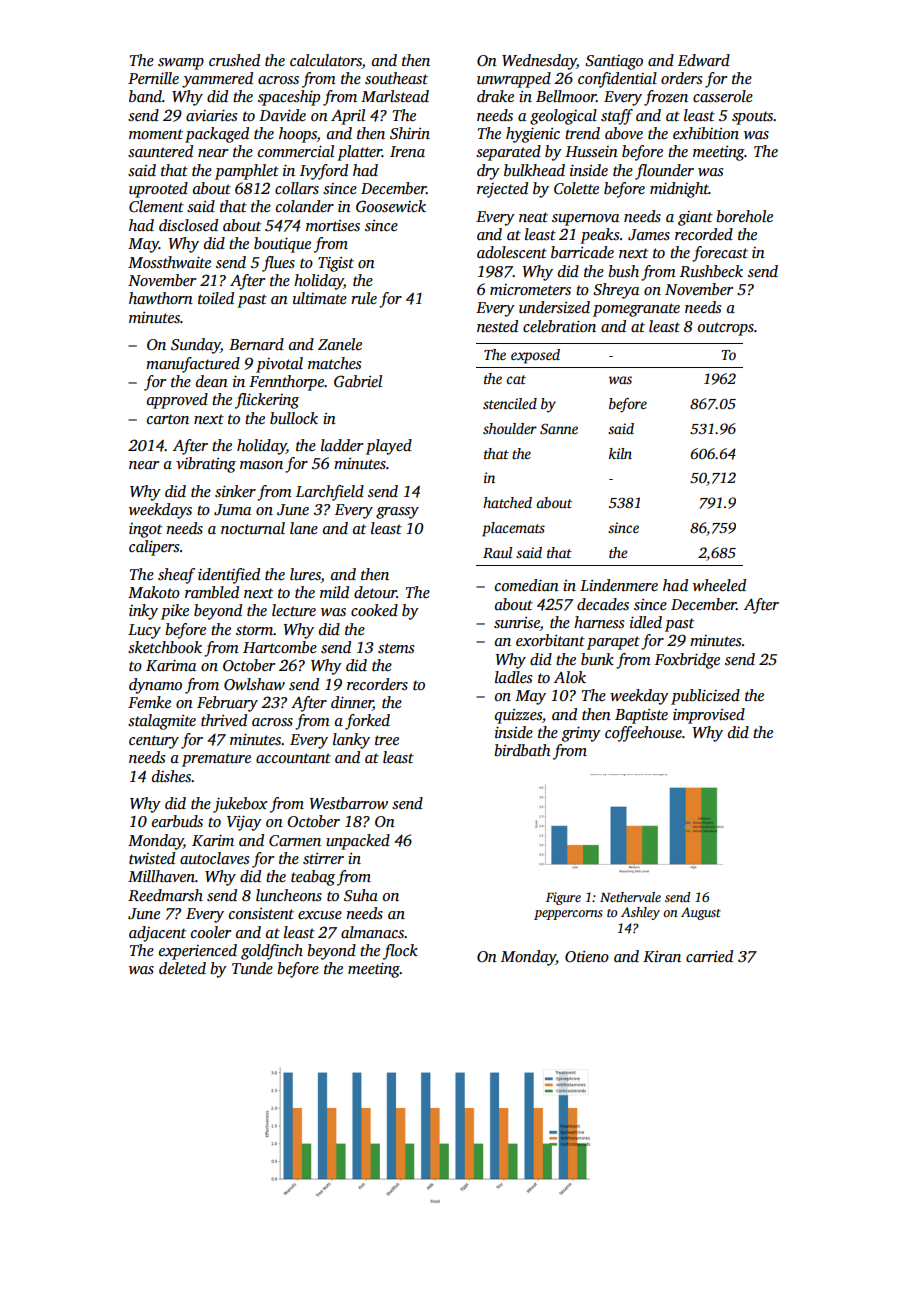 The height and width of the screenshot is (1316, 908). I want to click on unwrapped, so click(514, 80).
